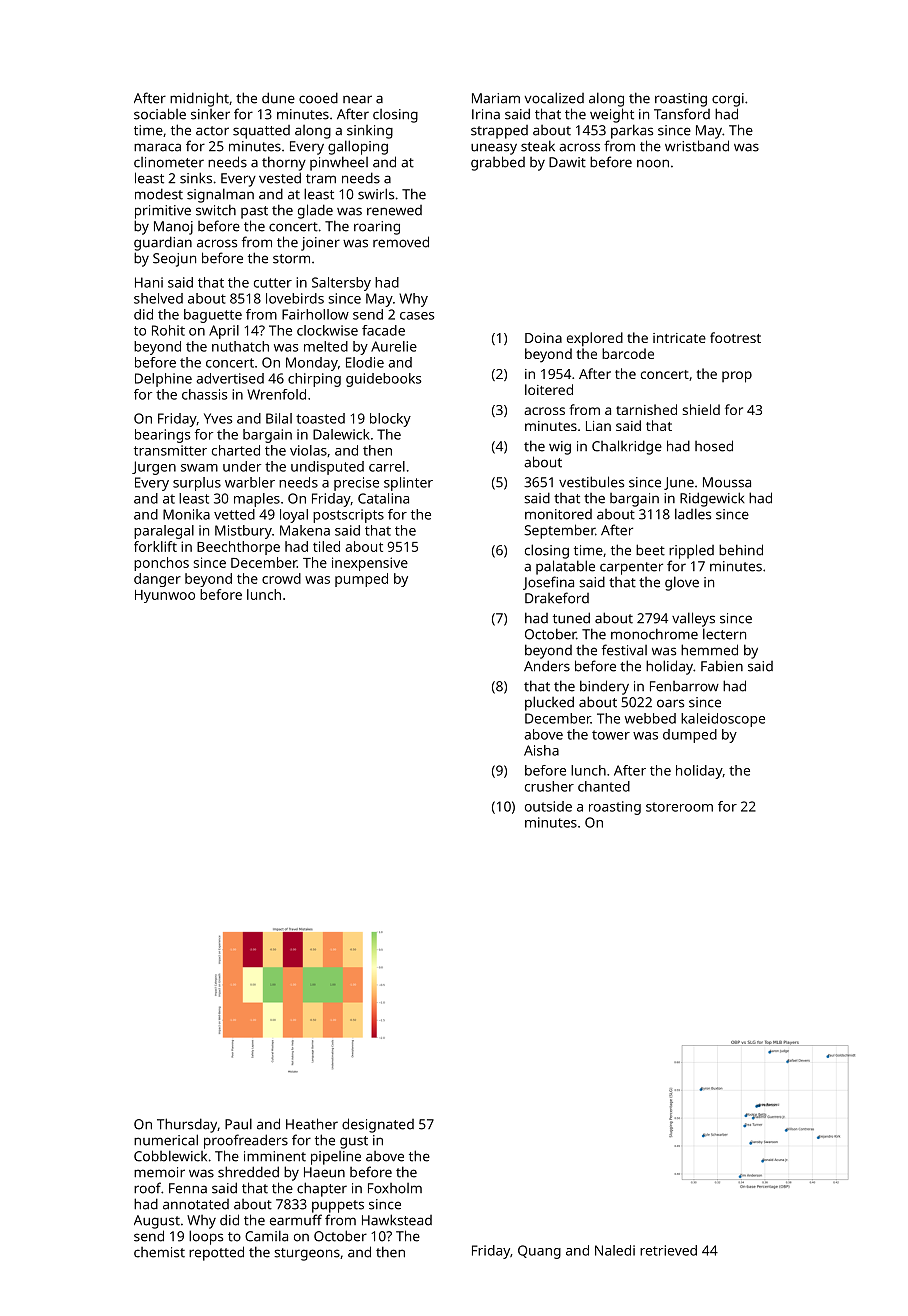 This page has height=1316, width=908. Describe the element at coordinates (549, 703) in the page. I see `plucked` at that location.
